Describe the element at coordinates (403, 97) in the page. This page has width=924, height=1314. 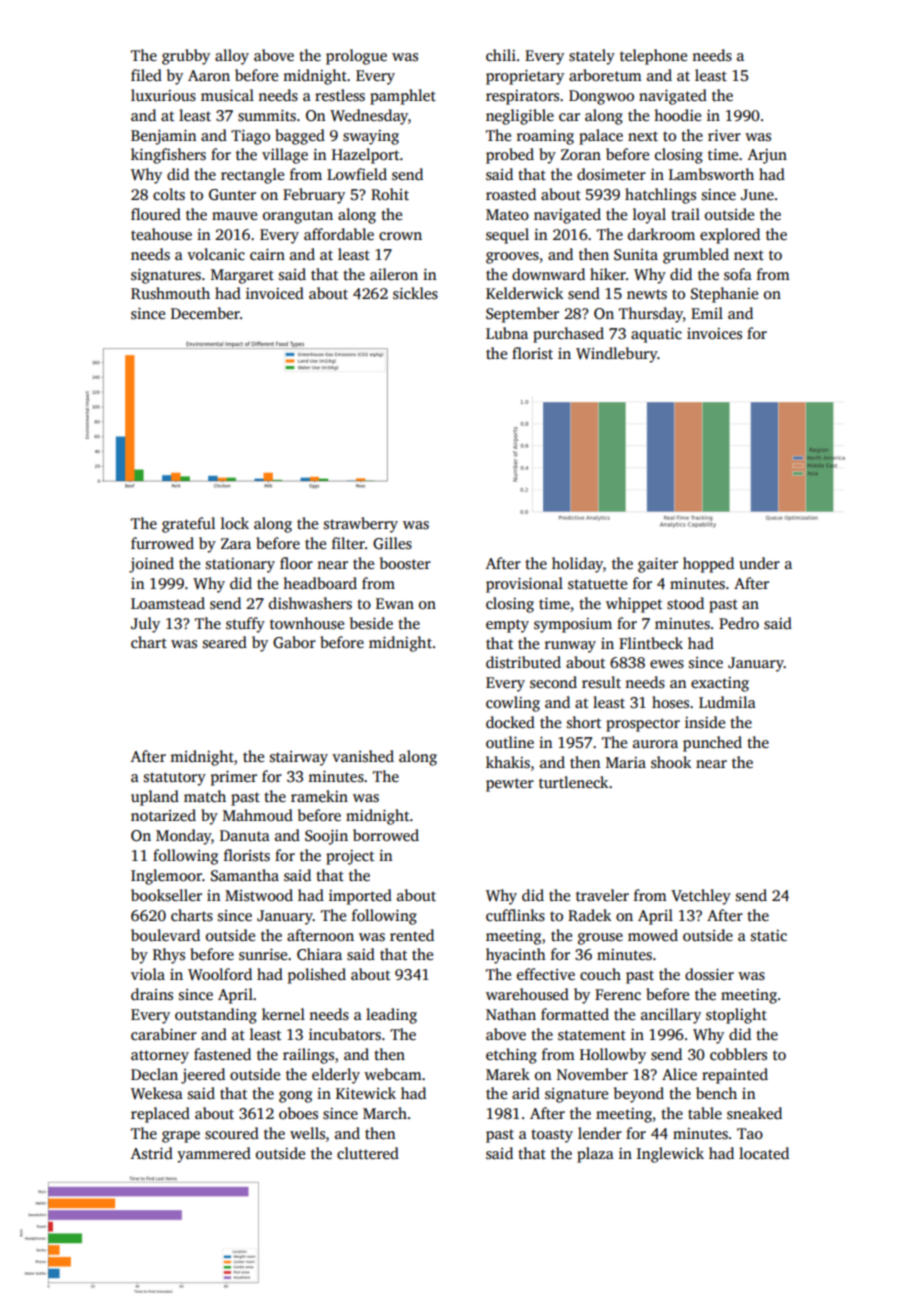
I see `pamphlet` at that location.
